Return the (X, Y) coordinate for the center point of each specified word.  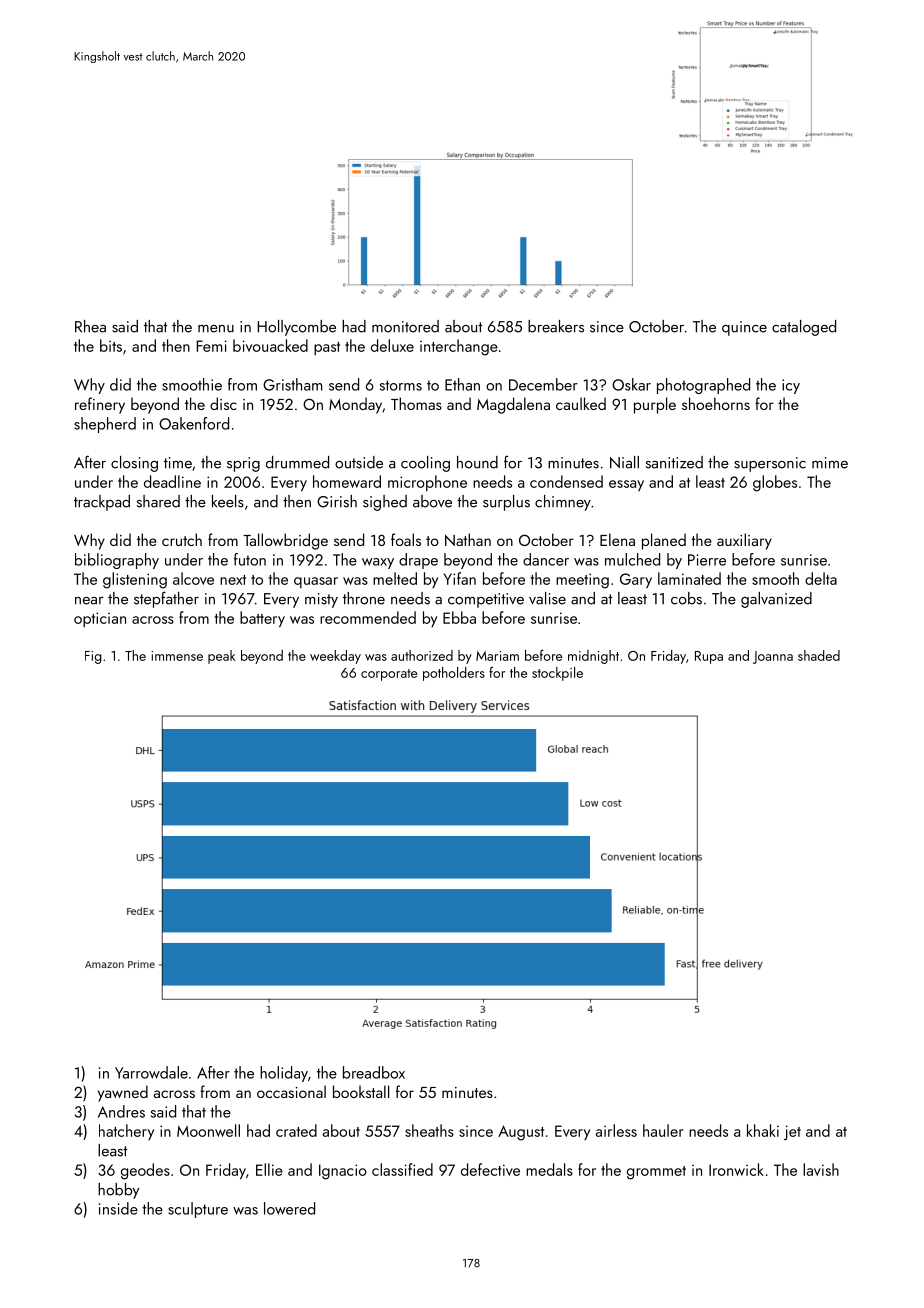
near (89, 601)
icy (791, 386)
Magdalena (513, 405)
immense (177, 656)
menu (216, 329)
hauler (663, 1130)
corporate (389, 675)
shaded (819, 655)
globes (775, 483)
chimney (563, 503)
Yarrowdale (151, 1072)
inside (118, 1208)
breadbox (374, 1072)
